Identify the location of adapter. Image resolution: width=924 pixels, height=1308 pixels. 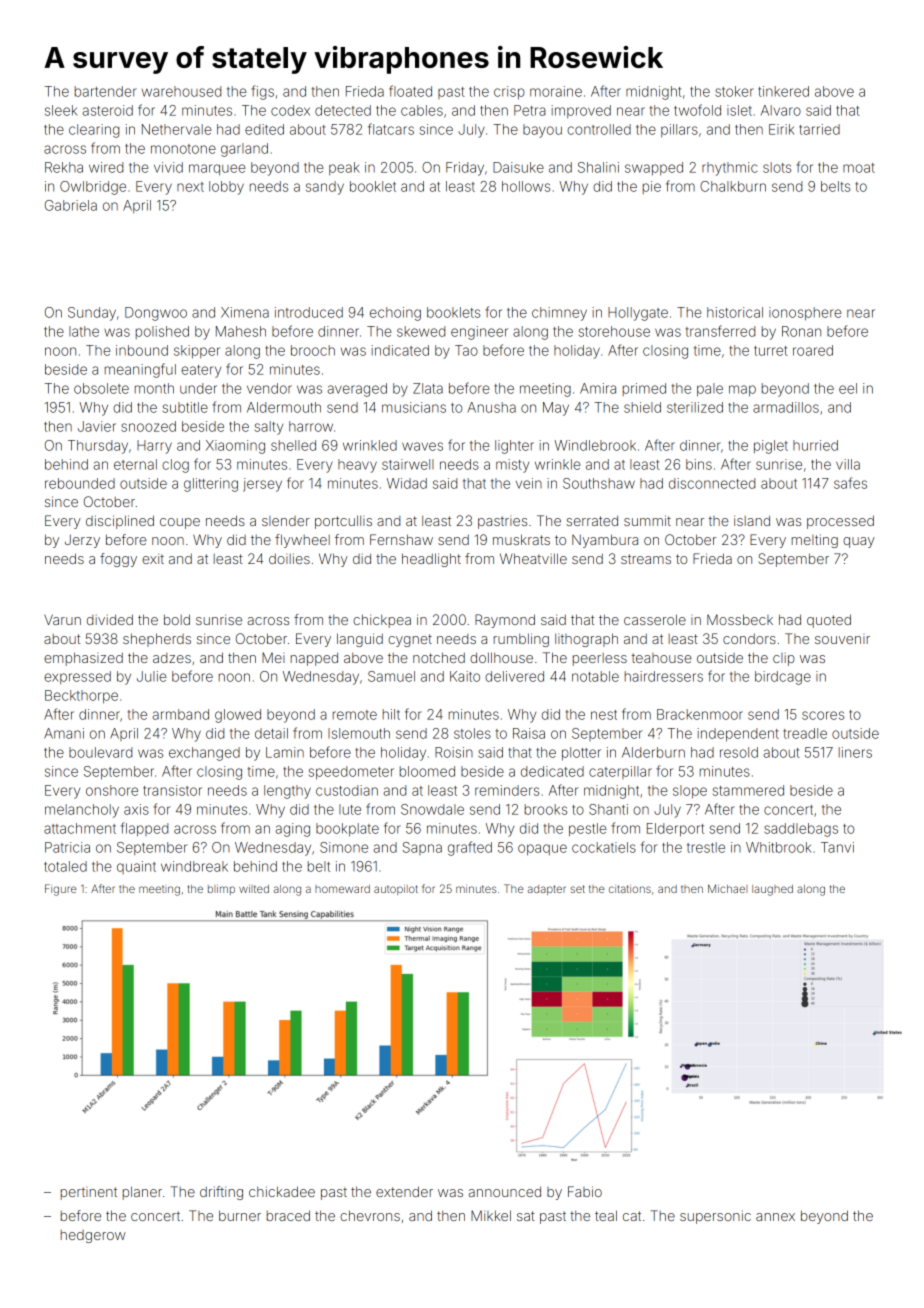
(547, 890).
